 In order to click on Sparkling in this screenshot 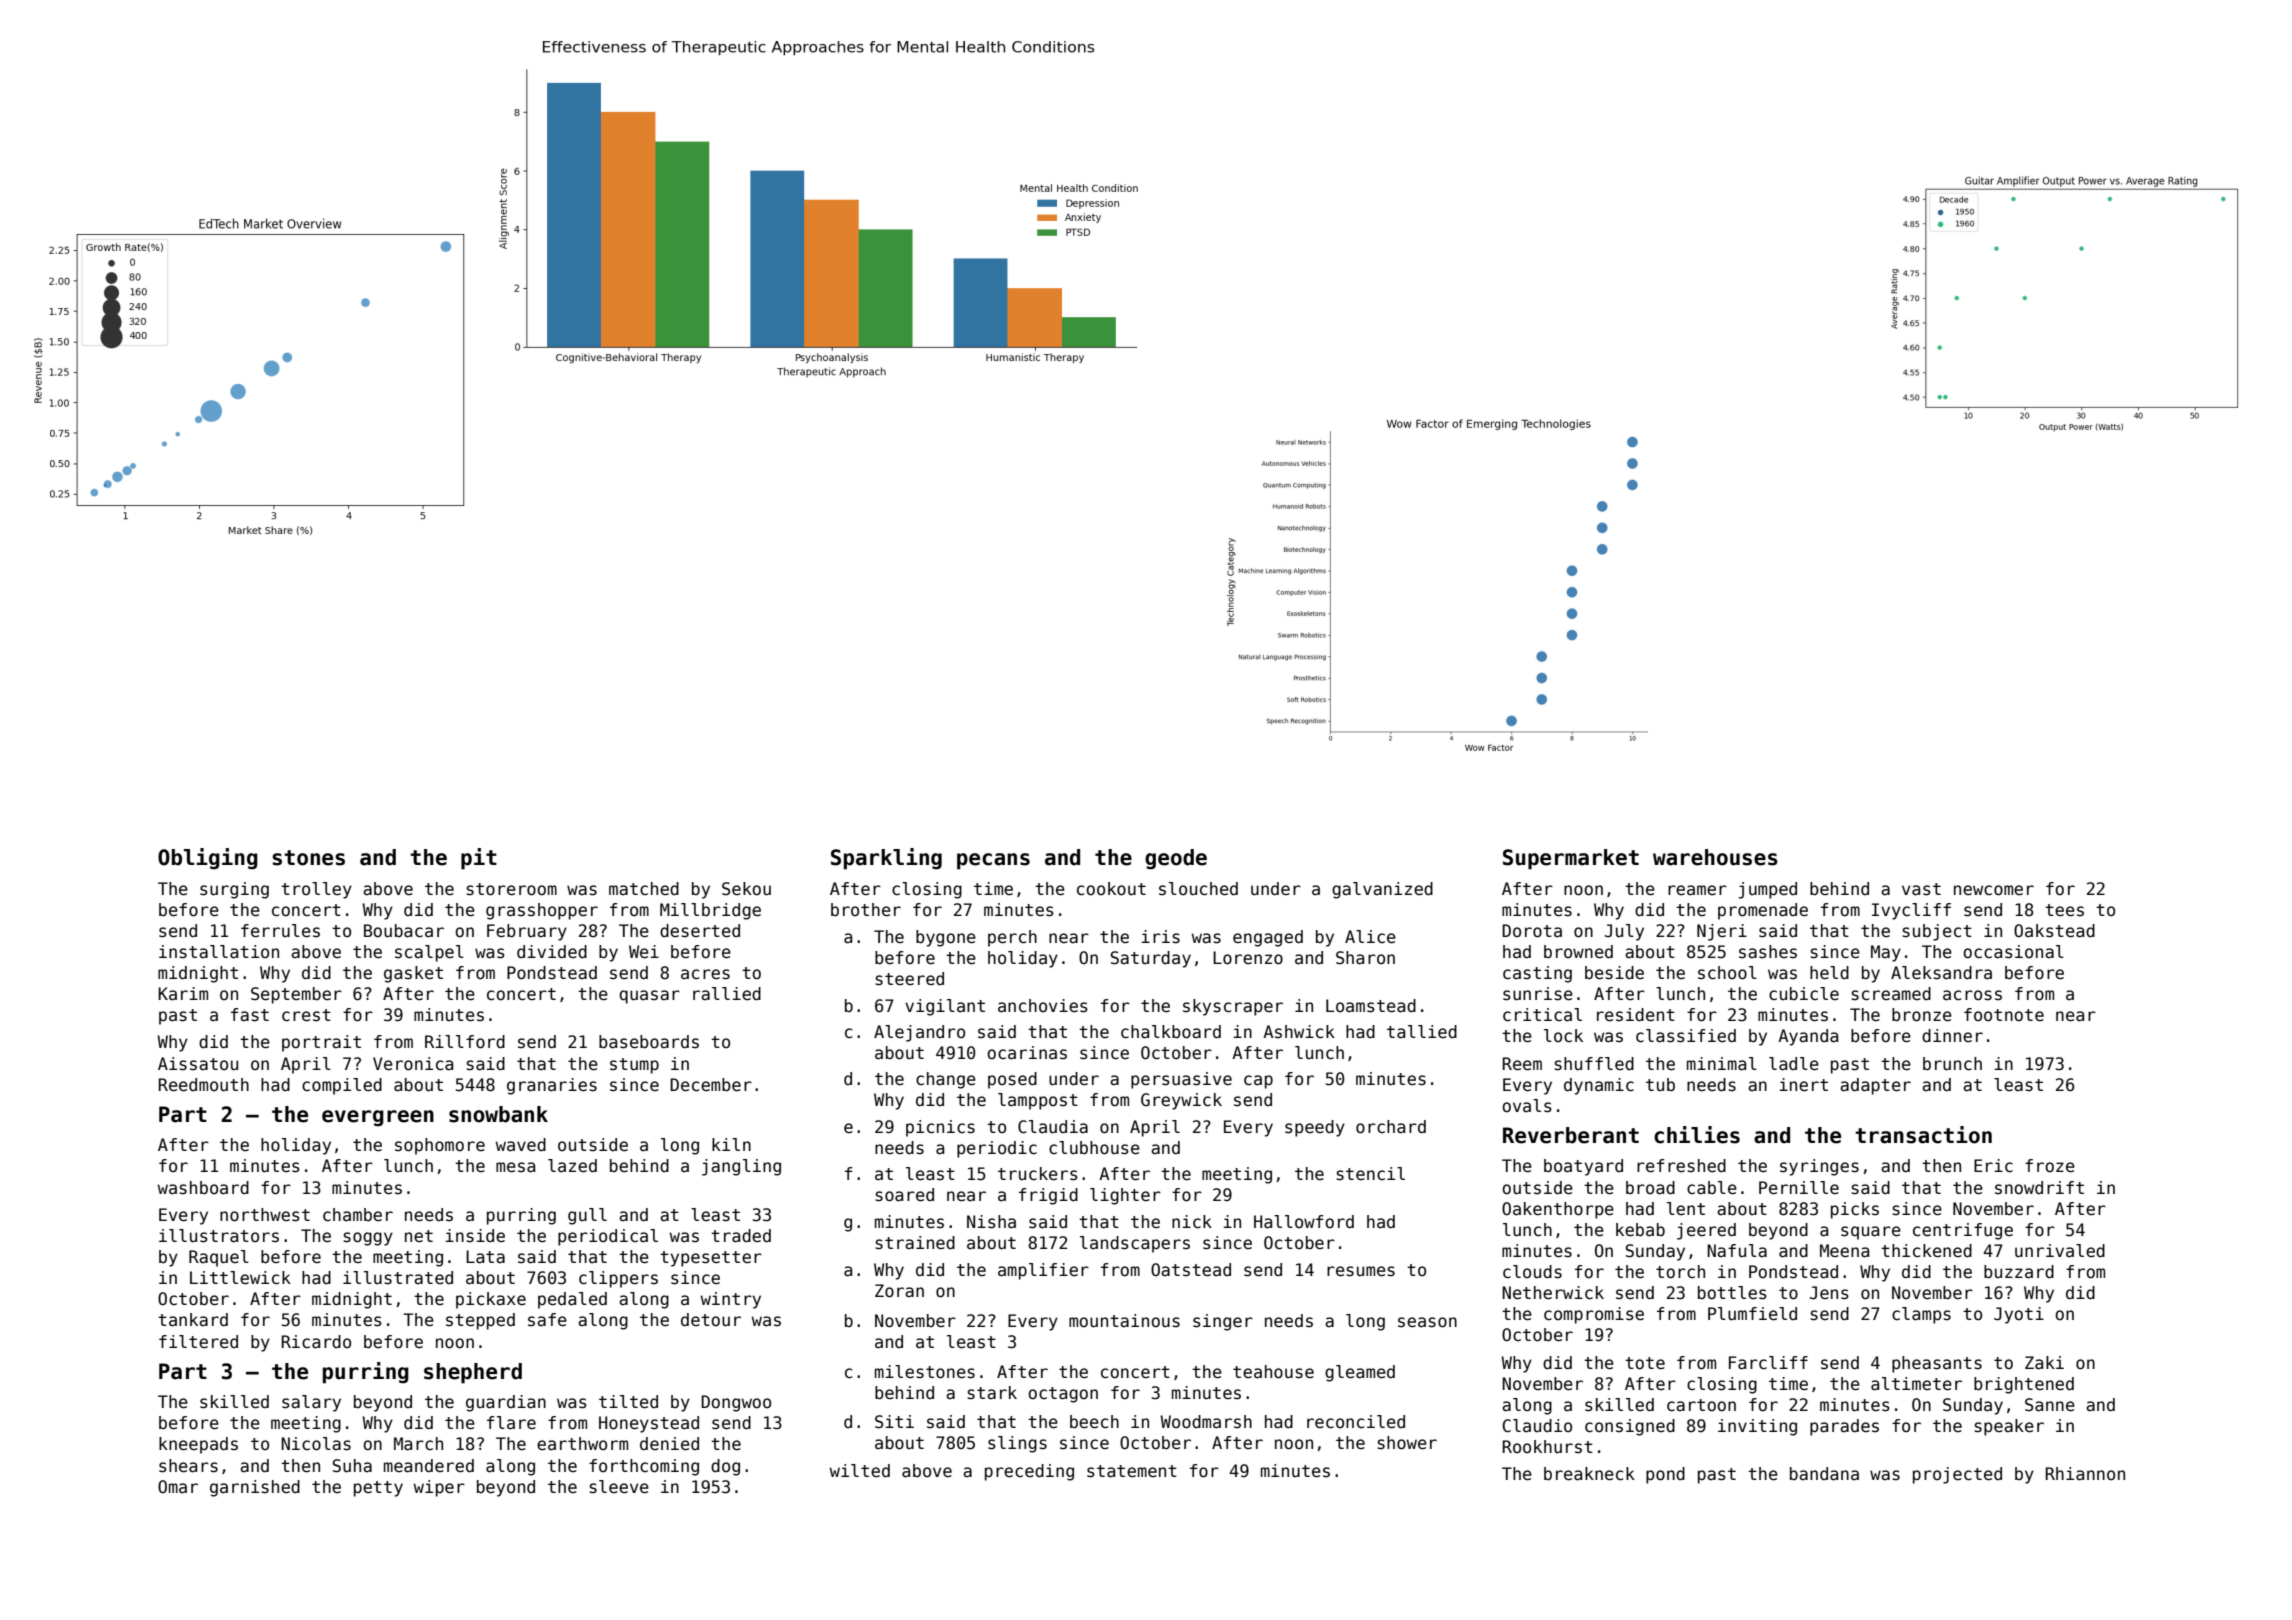, I will do `click(886, 859)`.
